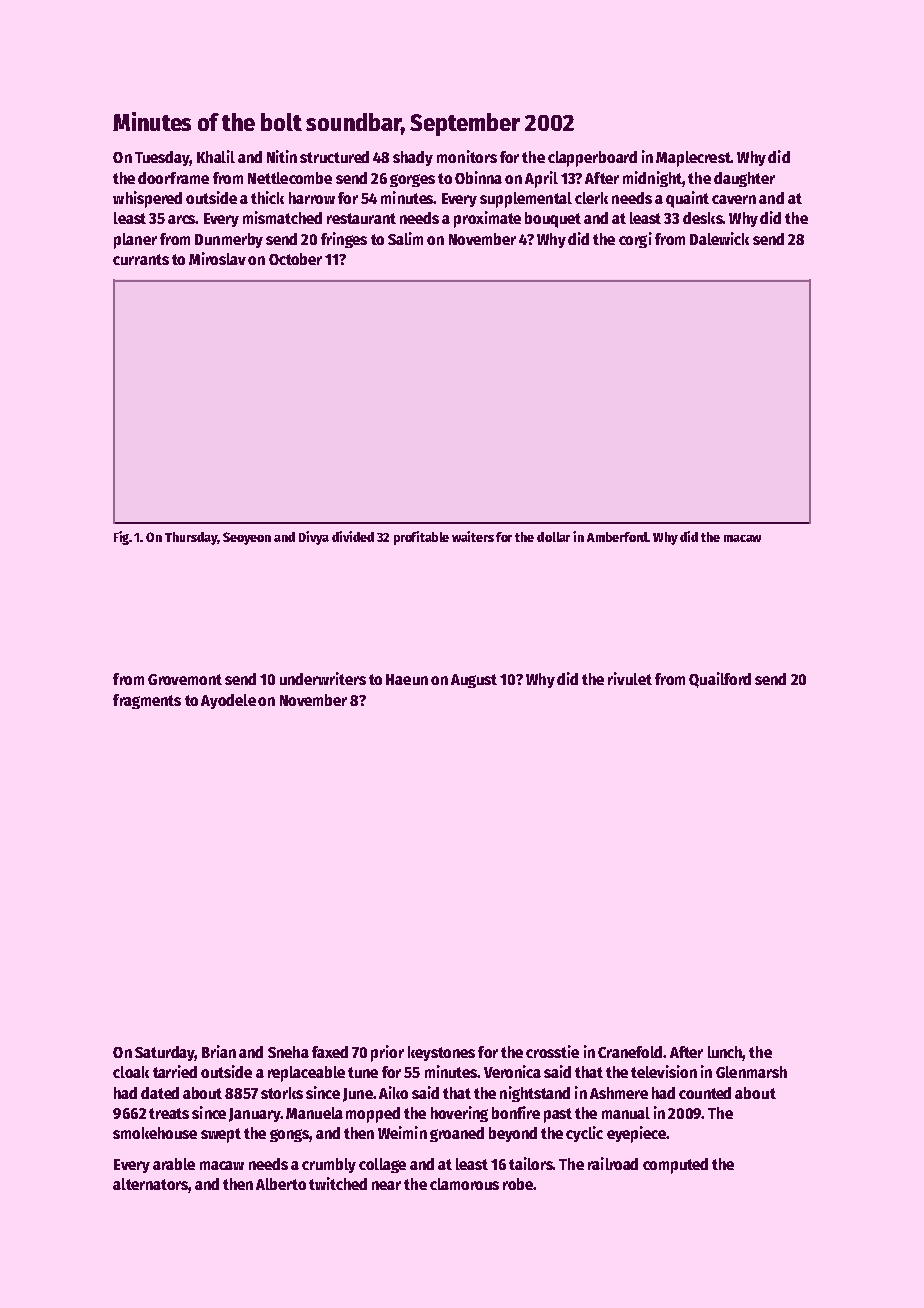  I want to click on Quailford, so click(720, 680).
